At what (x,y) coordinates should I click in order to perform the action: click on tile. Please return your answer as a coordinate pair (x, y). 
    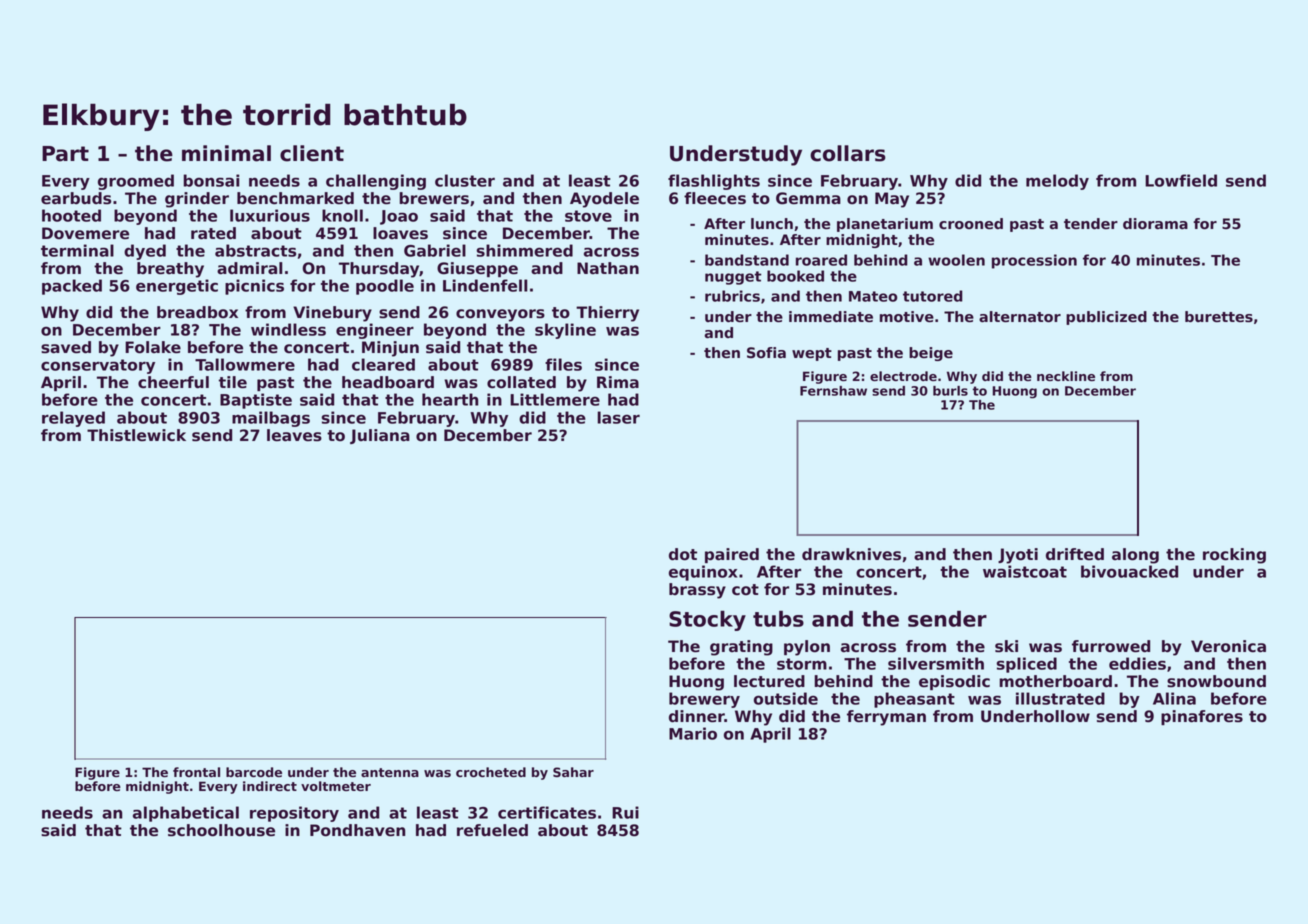
    Looking at the image, I should click on (233, 382).
